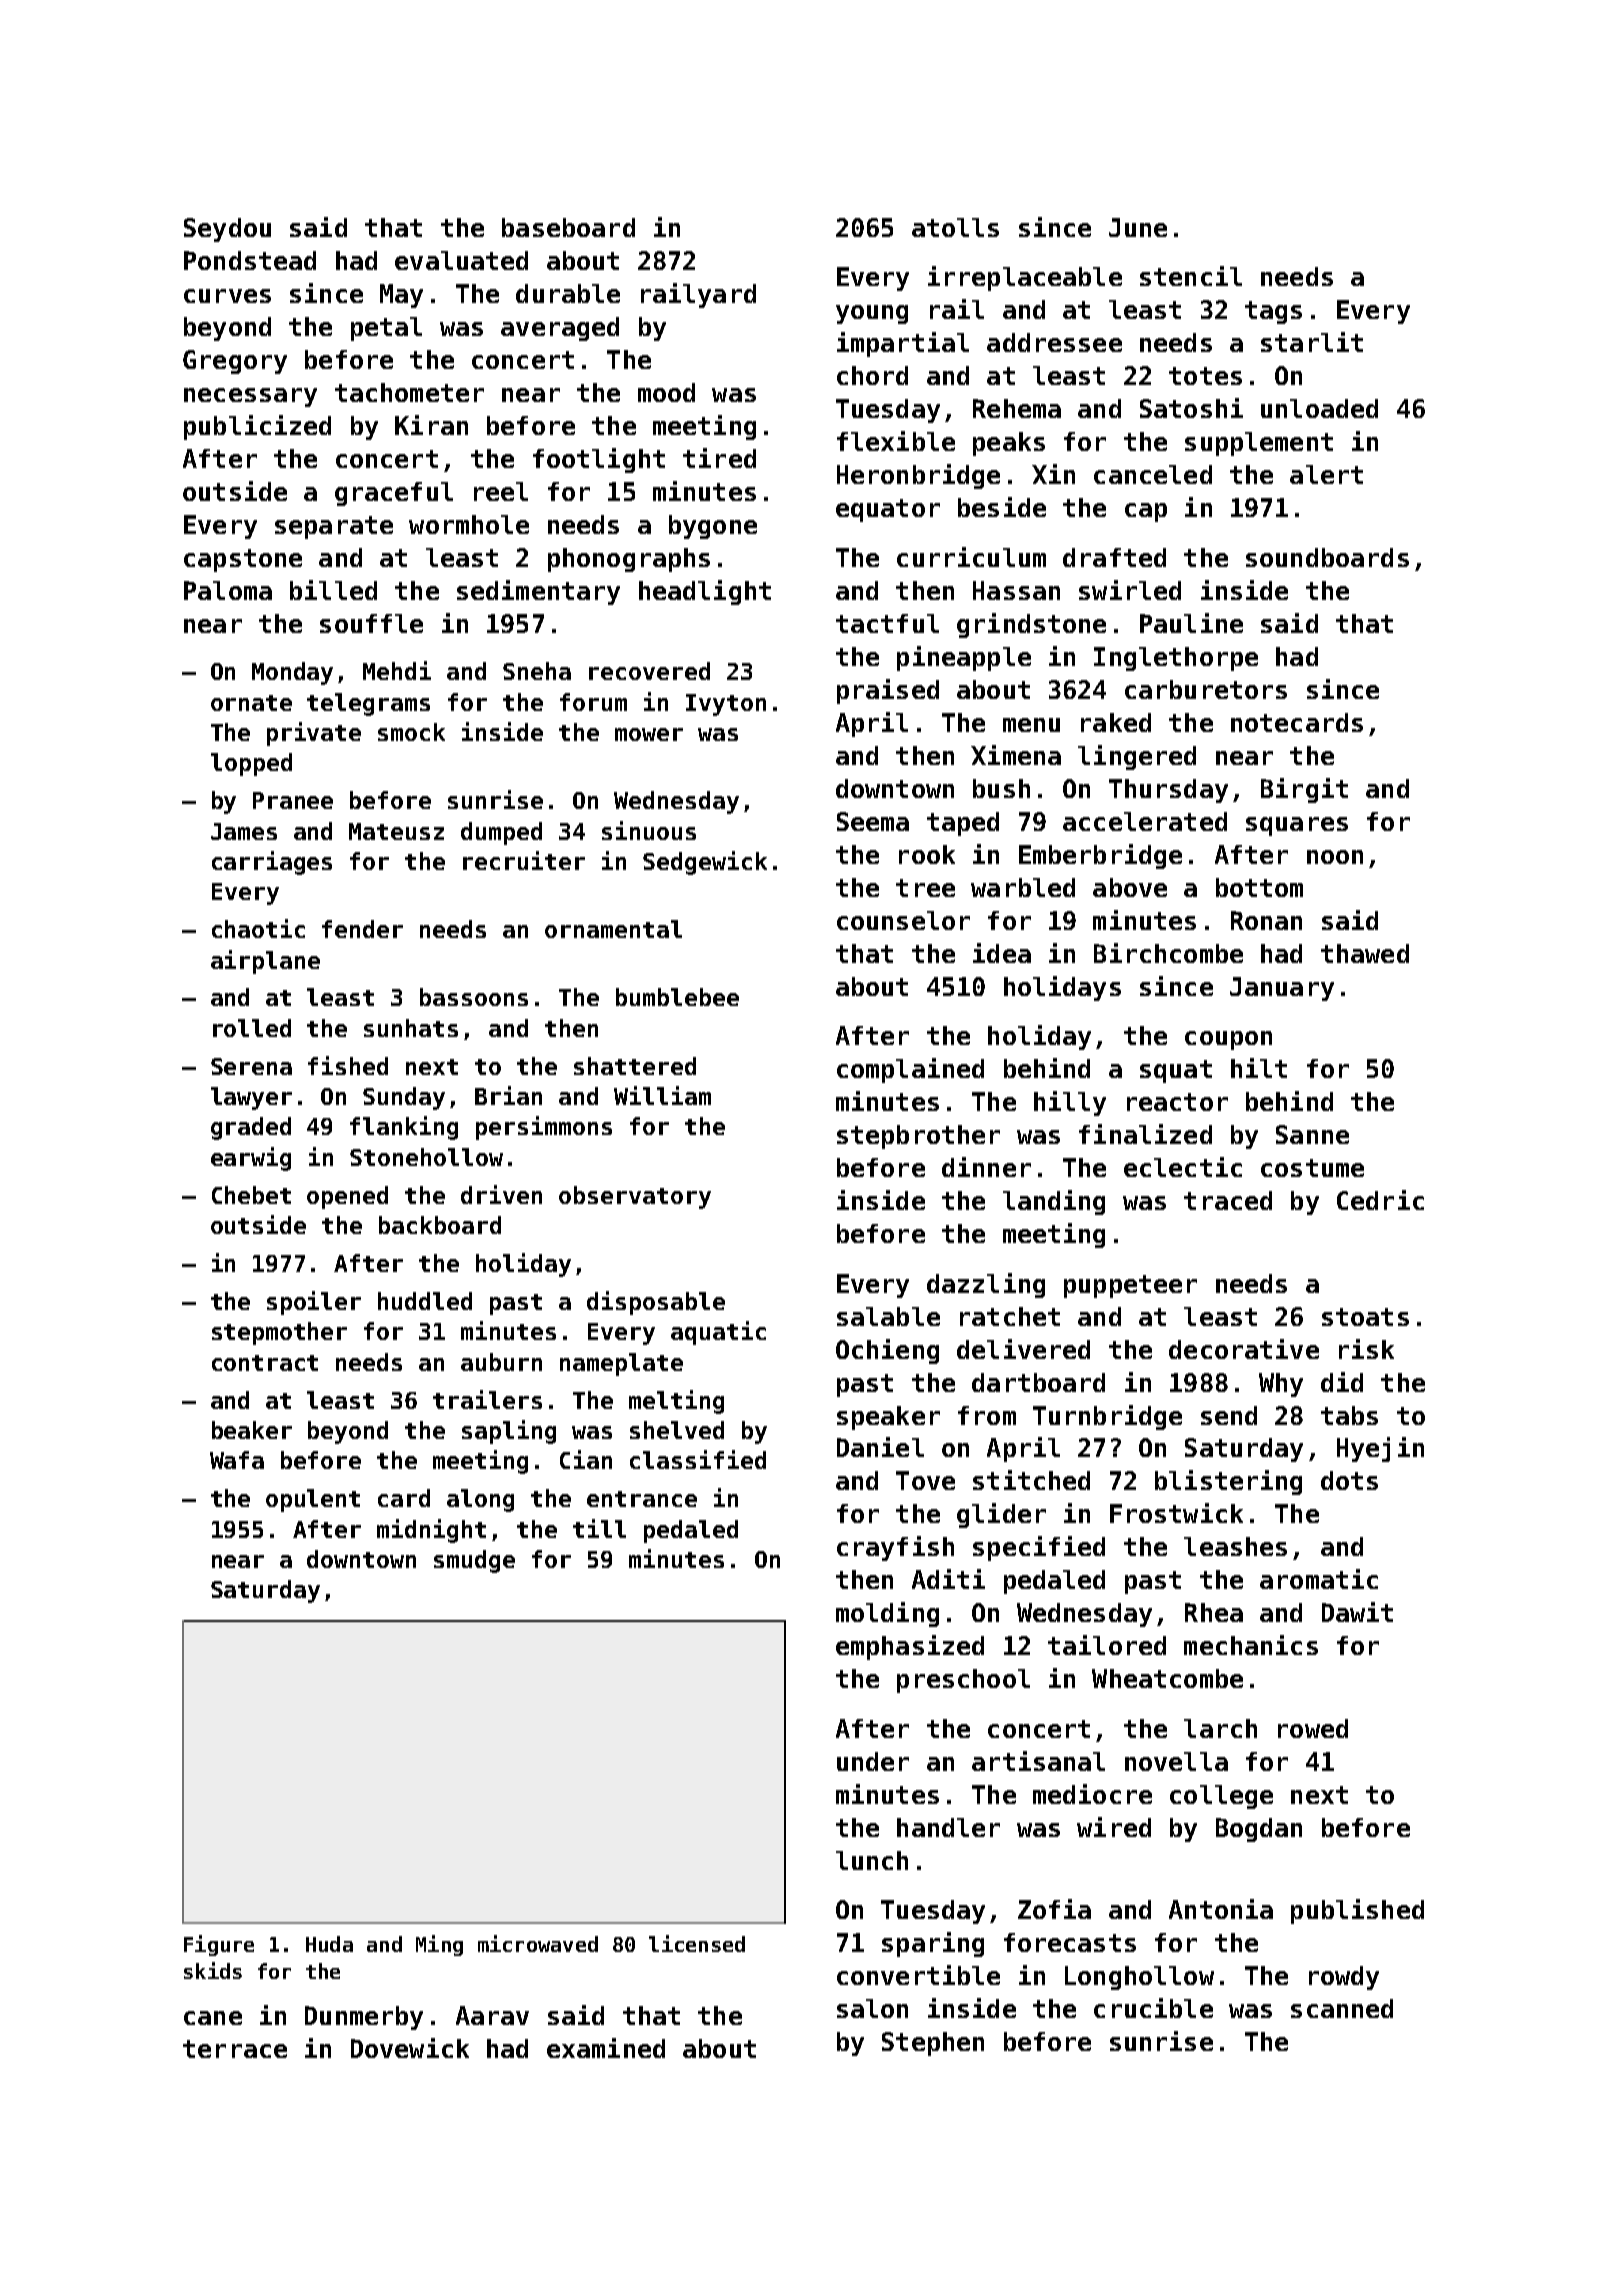  What do you see at coordinates (329, 1944) in the page?
I see `Huda` at bounding box center [329, 1944].
